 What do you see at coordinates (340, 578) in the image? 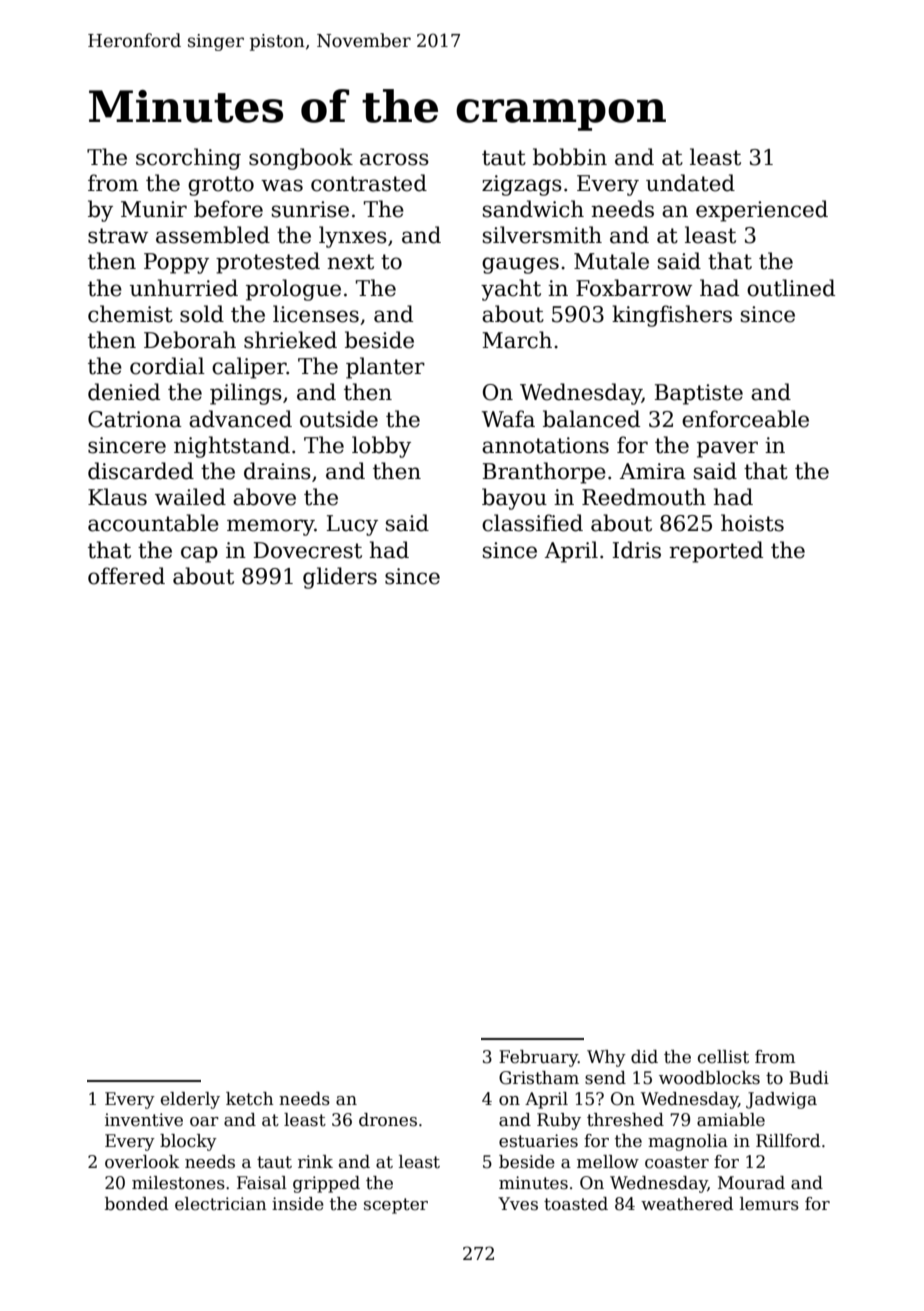
I see `gliders` at bounding box center [340, 578].
